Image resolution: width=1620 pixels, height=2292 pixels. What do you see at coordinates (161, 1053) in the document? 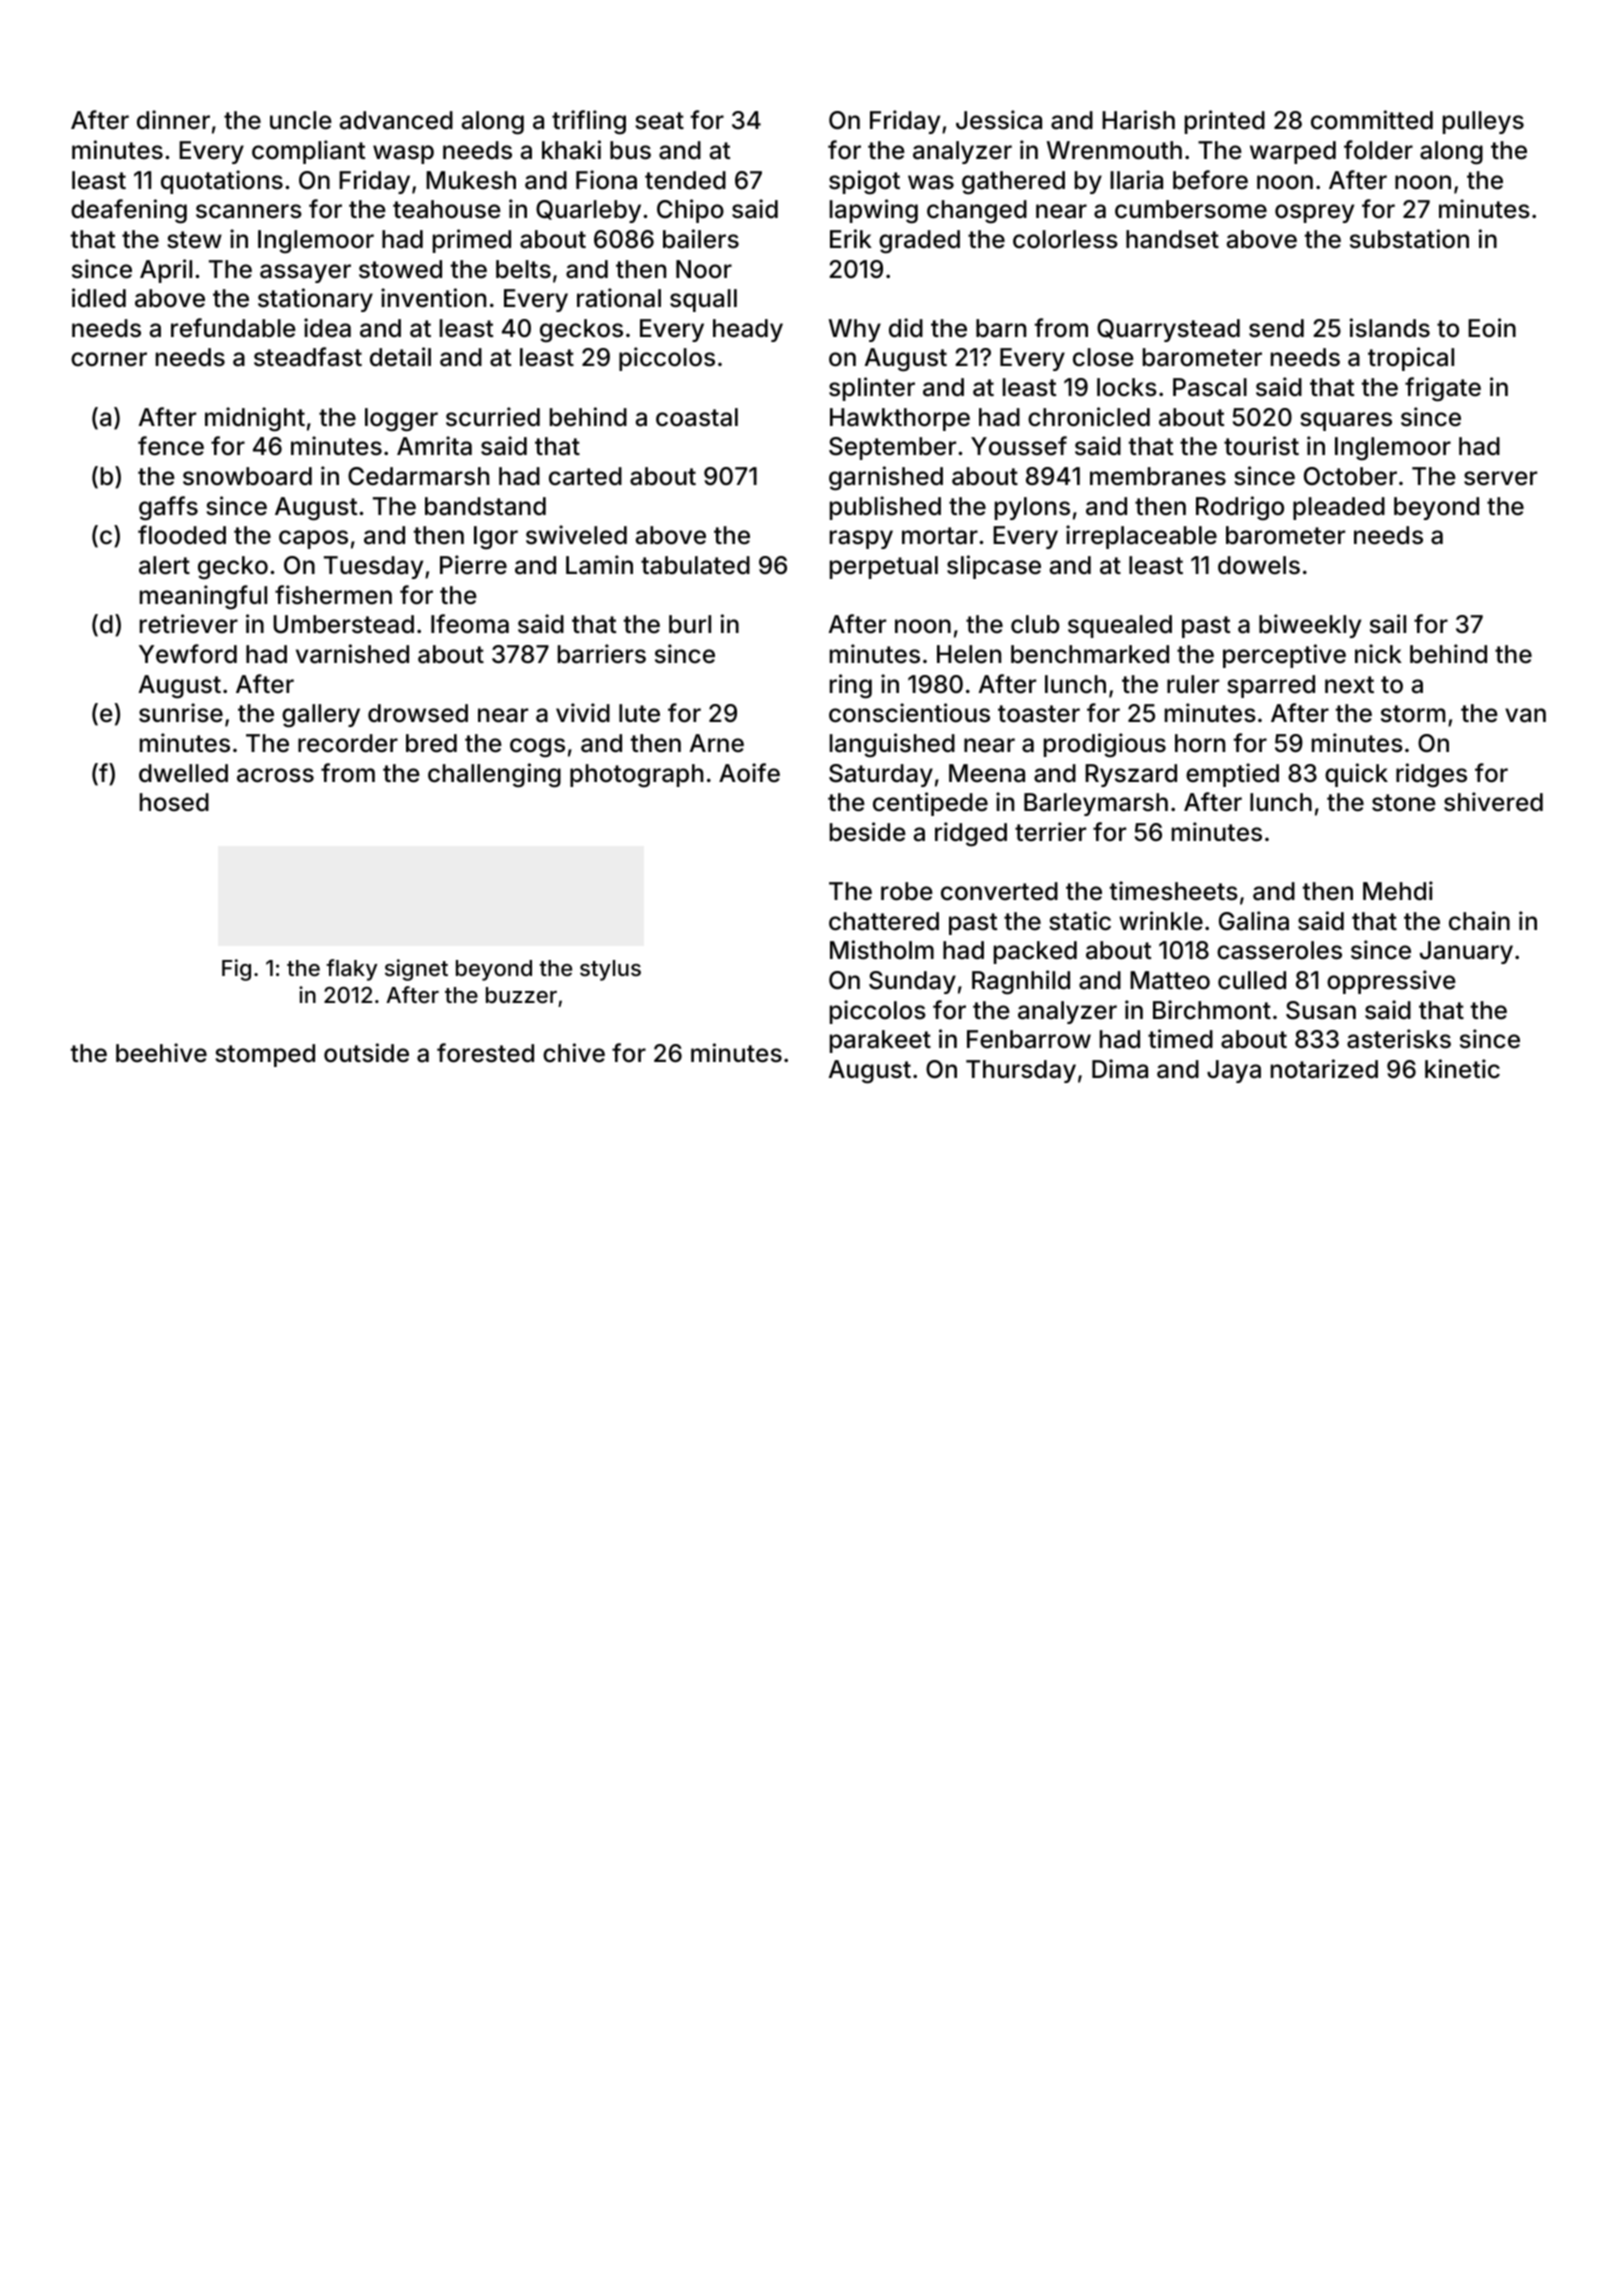
I see `beehive` at bounding box center [161, 1053].
